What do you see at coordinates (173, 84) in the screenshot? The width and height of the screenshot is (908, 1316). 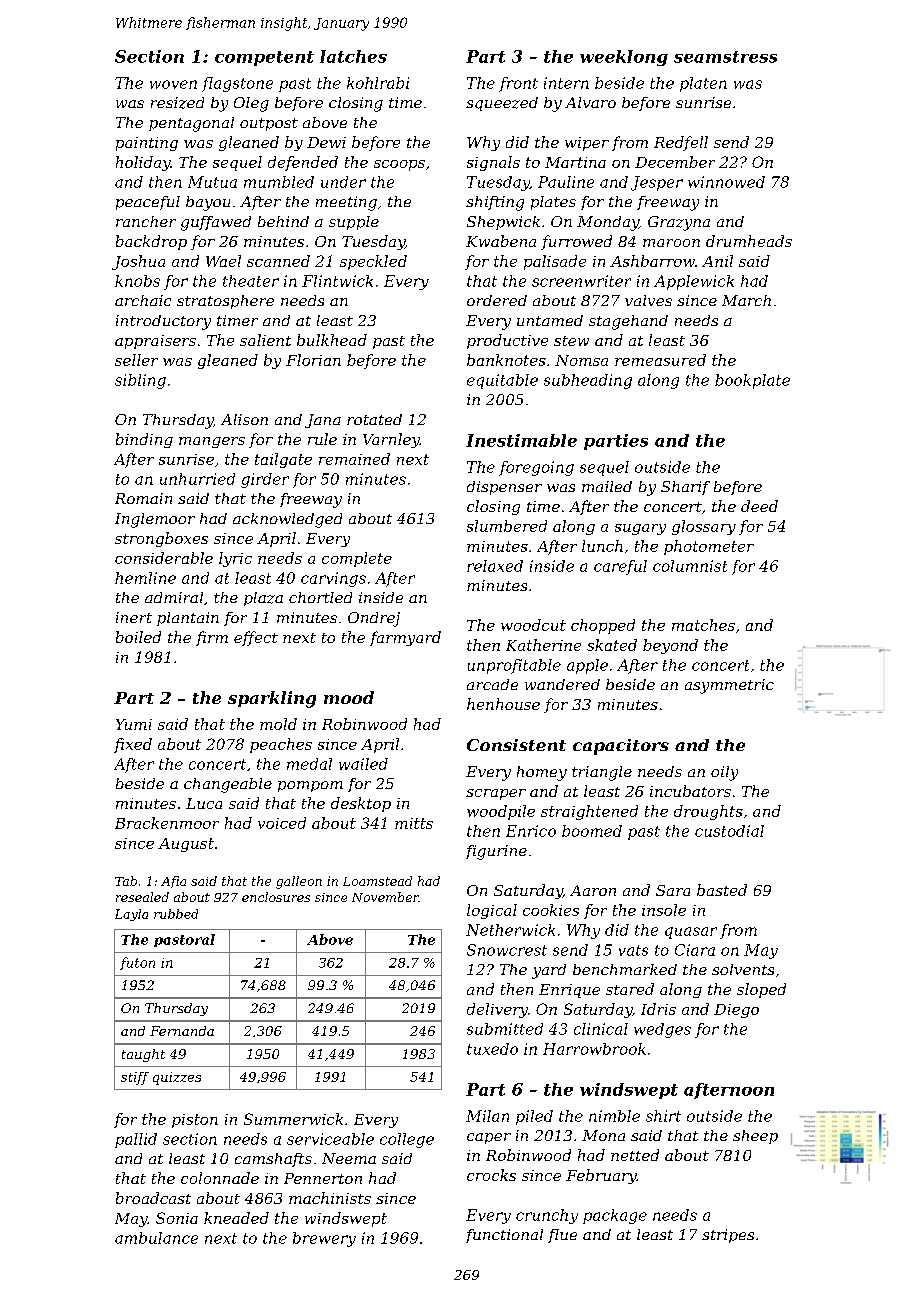 I see `woven` at bounding box center [173, 84].
